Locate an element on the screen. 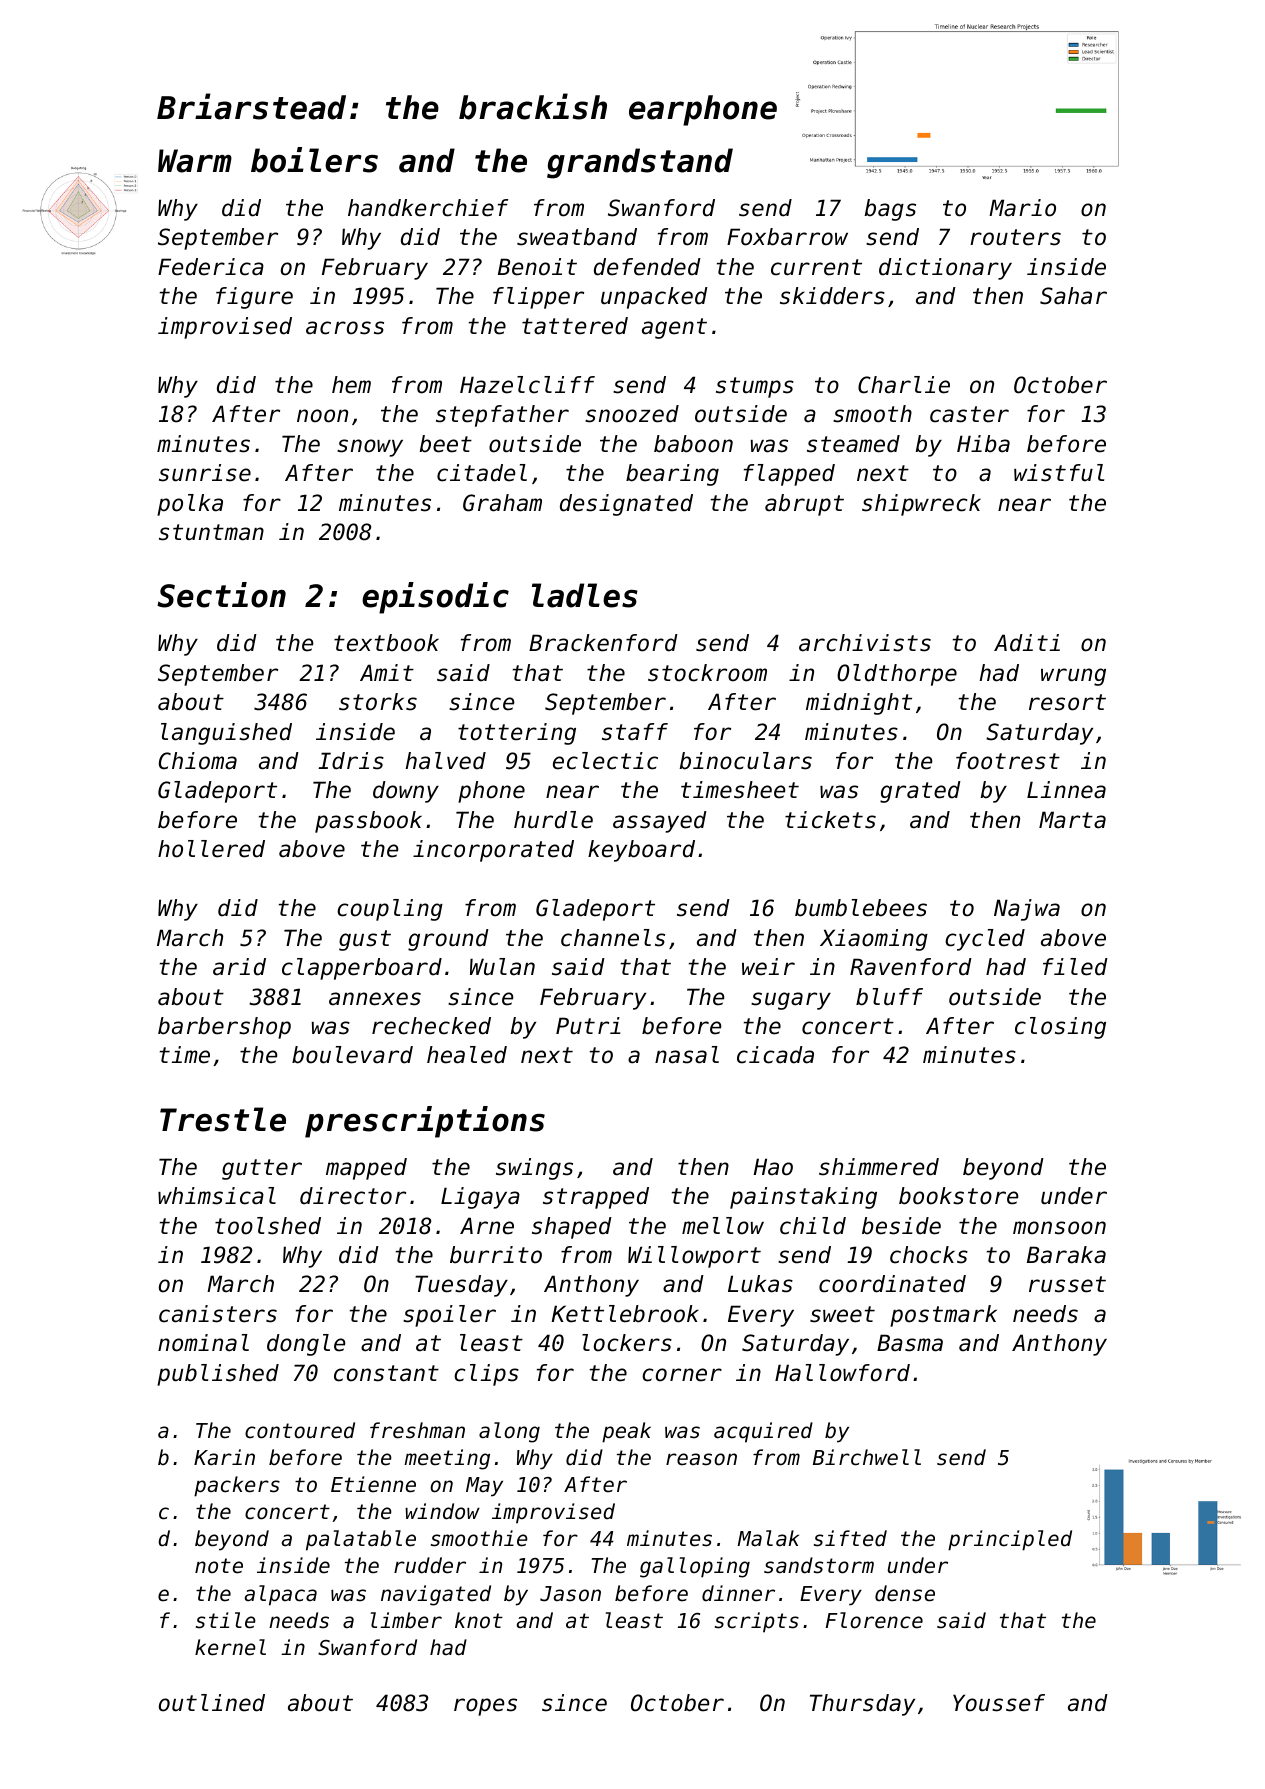 The height and width of the screenshot is (1789, 1265). canisters is located at coordinates (218, 1314).
